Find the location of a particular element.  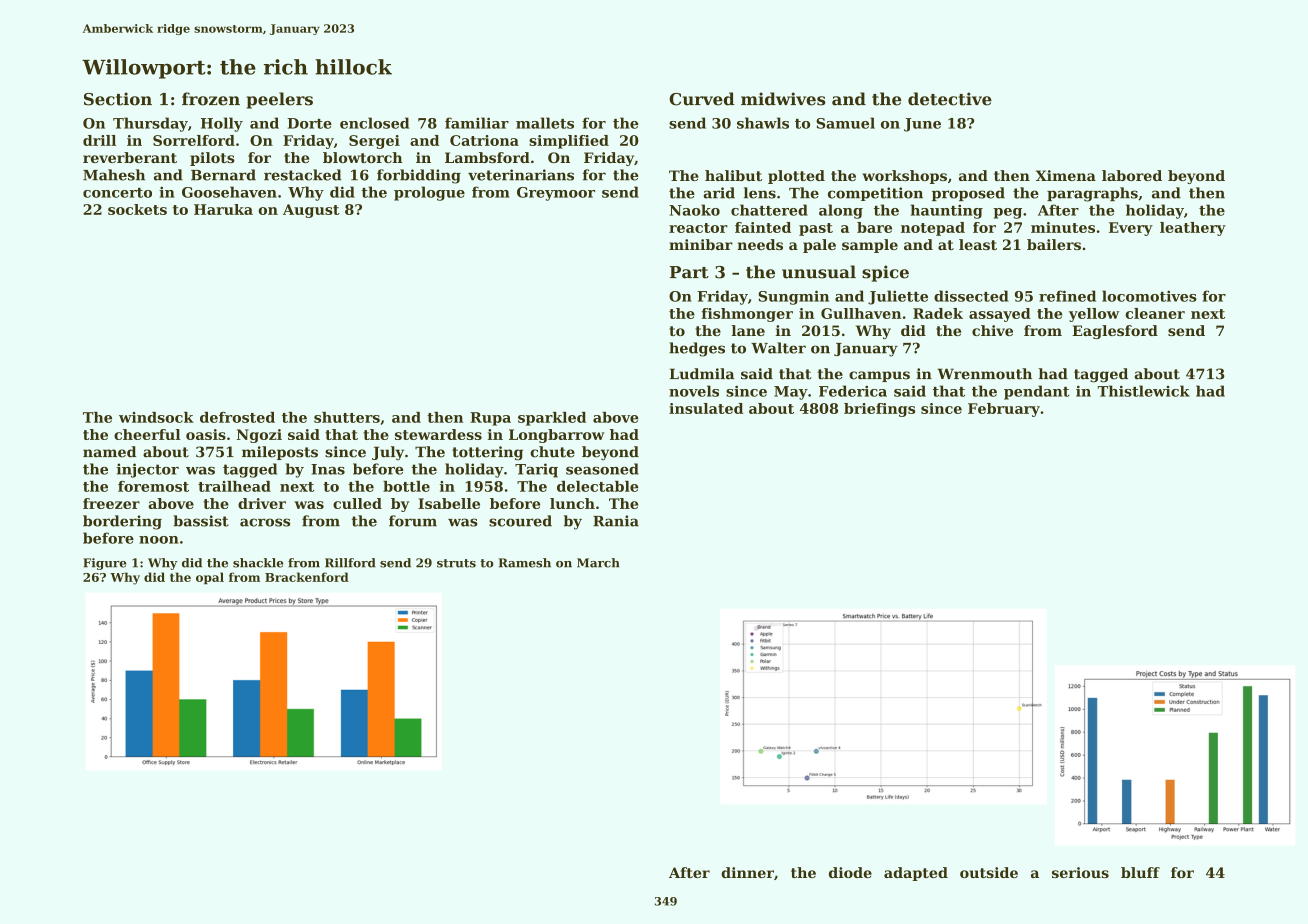

diode is located at coordinates (850, 872).
